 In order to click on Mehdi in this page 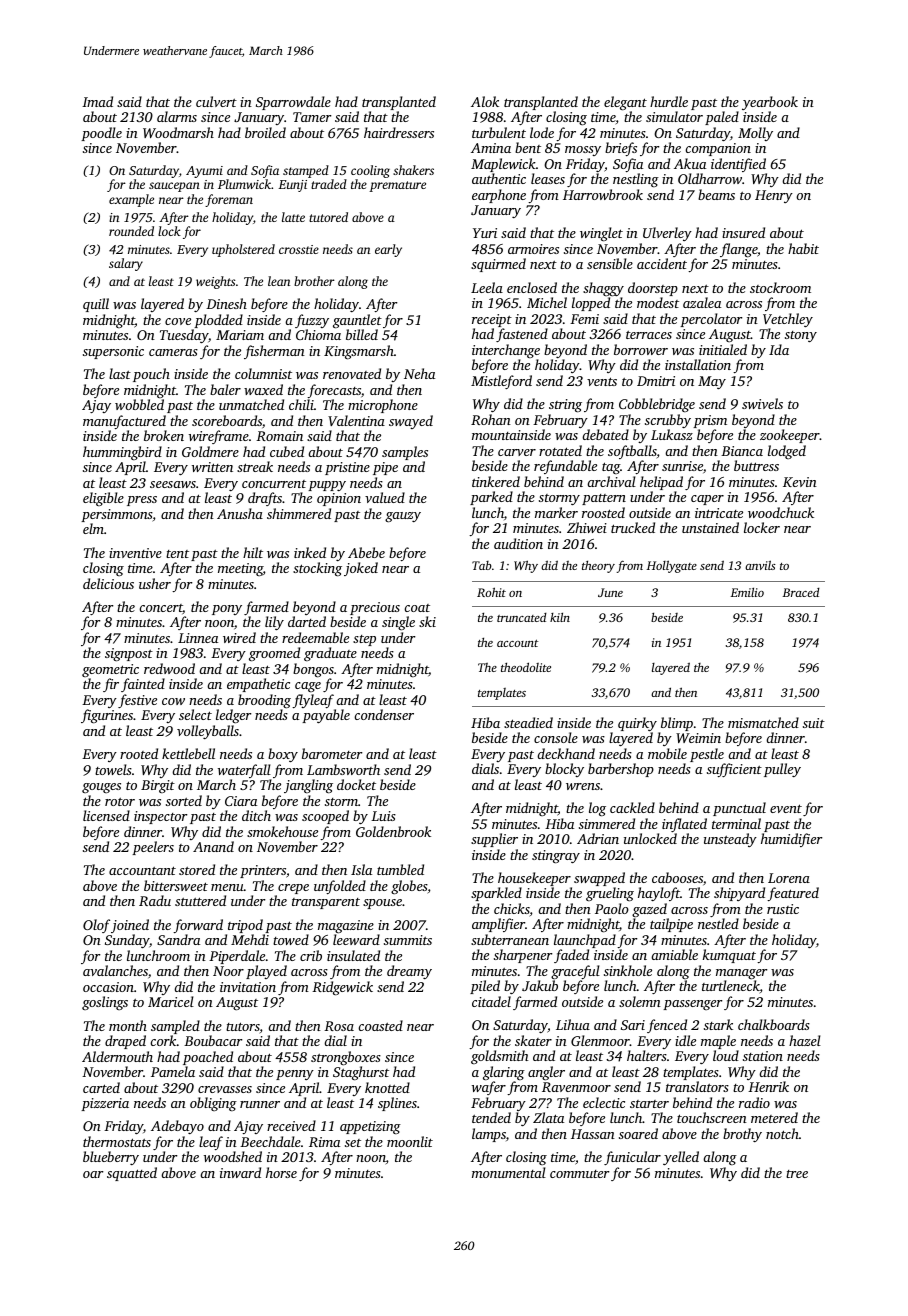, I will do `click(250, 939)`.
